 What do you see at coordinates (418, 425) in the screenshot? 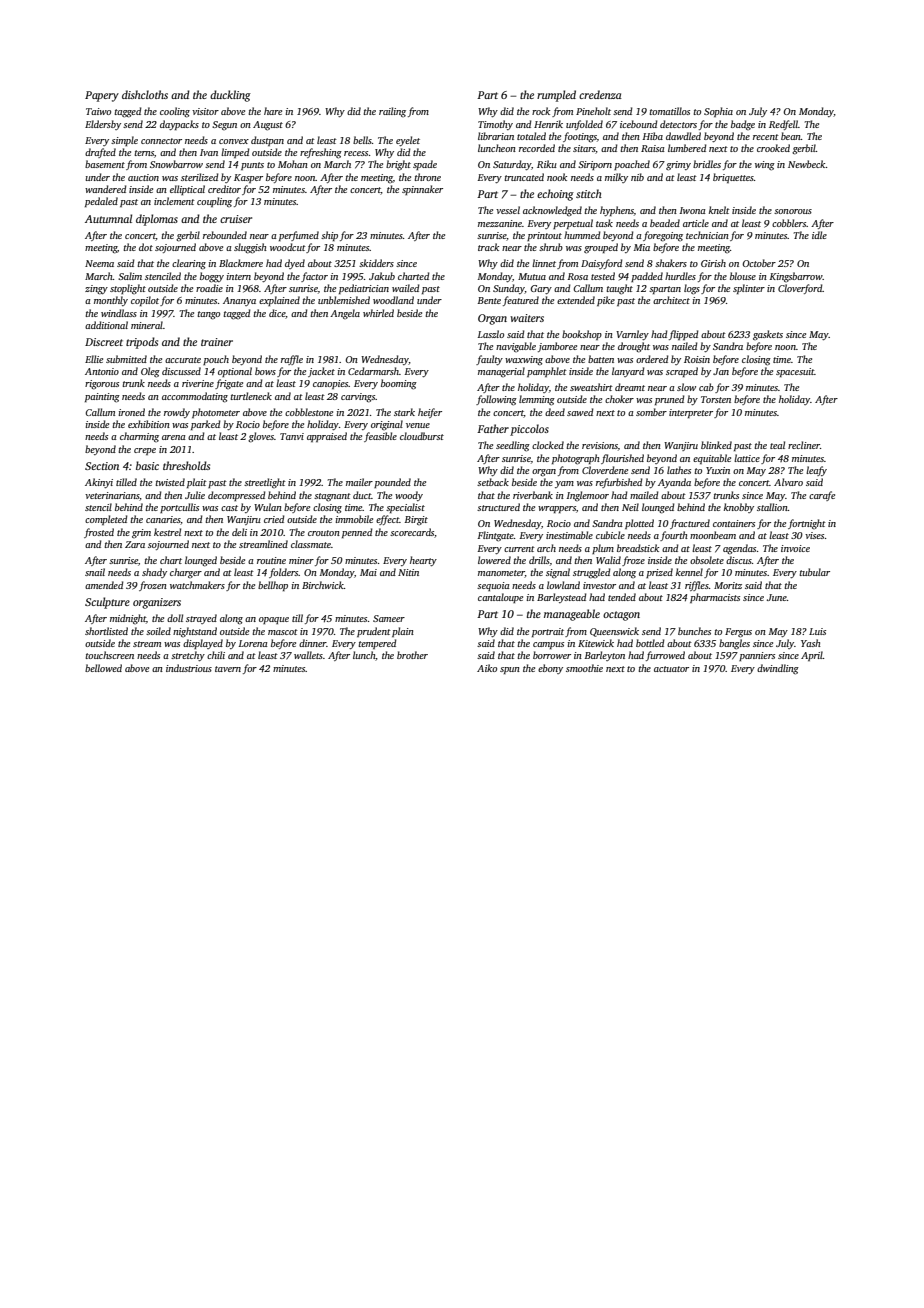
I see `venue` at bounding box center [418, 425].
